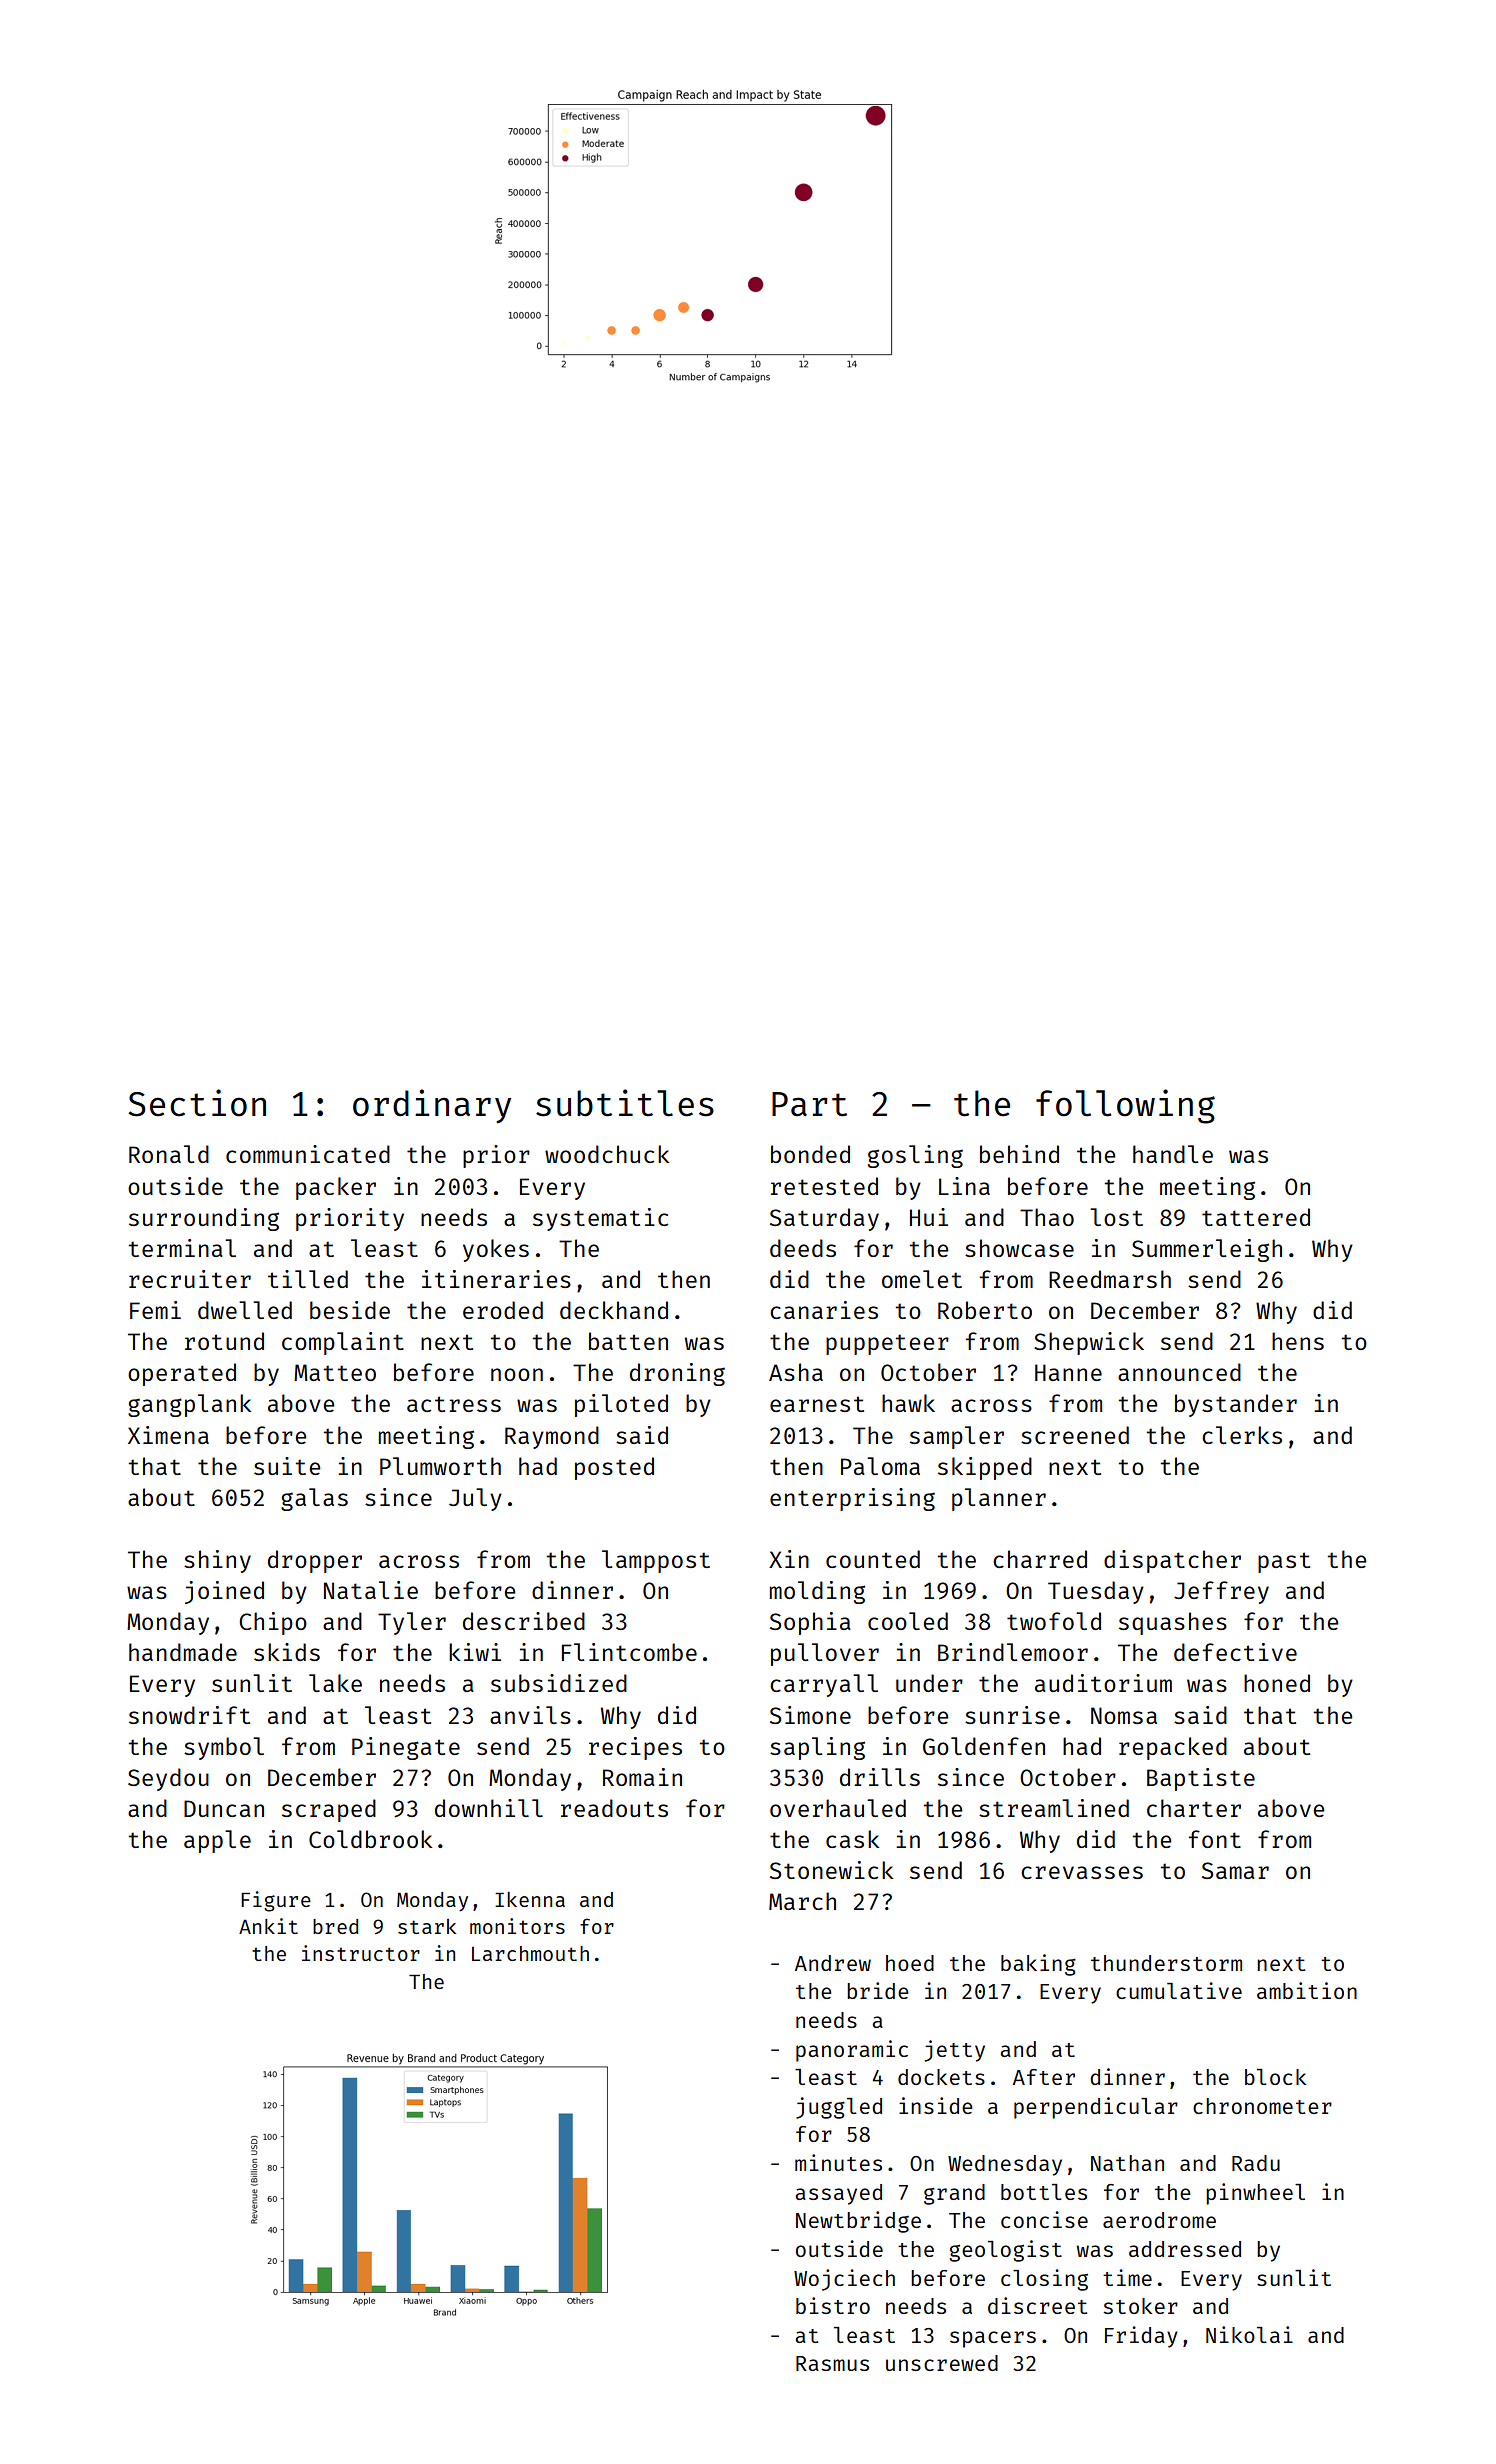  What do you see at coordinates (833, 2305) in the image?
I see `bistro` at bounding box center [833, 2305].
